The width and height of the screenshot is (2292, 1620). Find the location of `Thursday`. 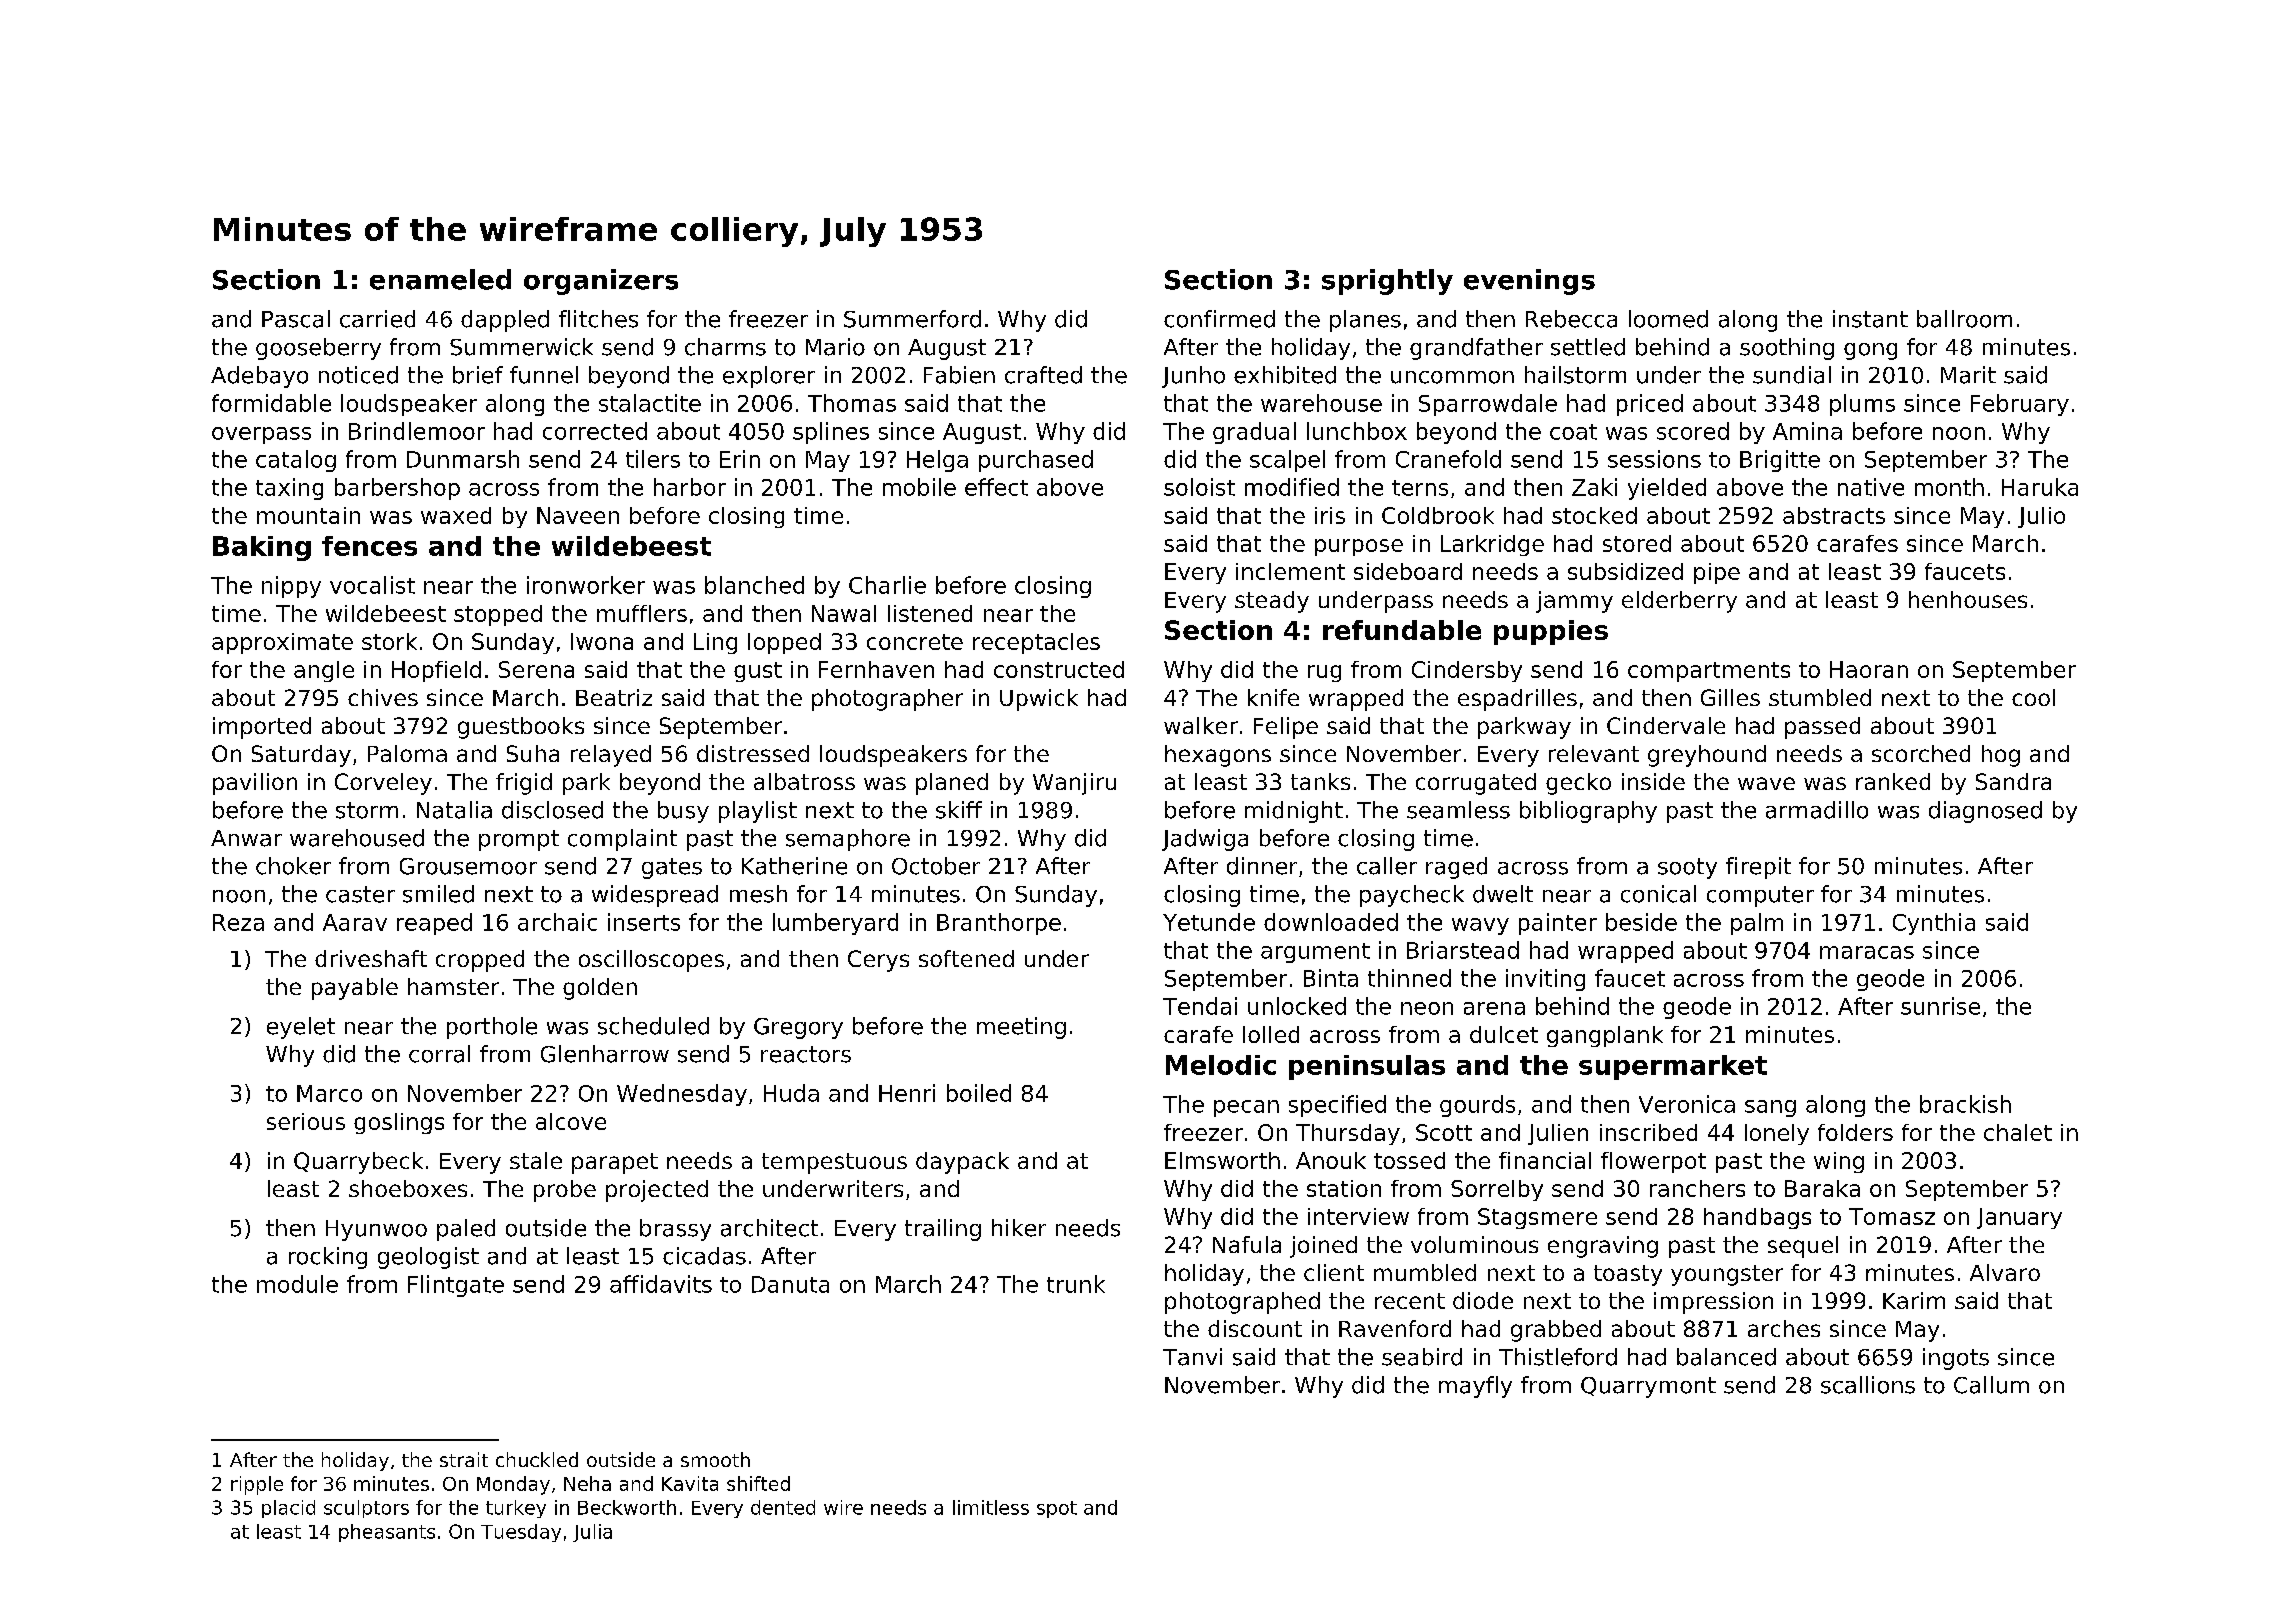

Thursday is located at coordinates (1348, 1134).
